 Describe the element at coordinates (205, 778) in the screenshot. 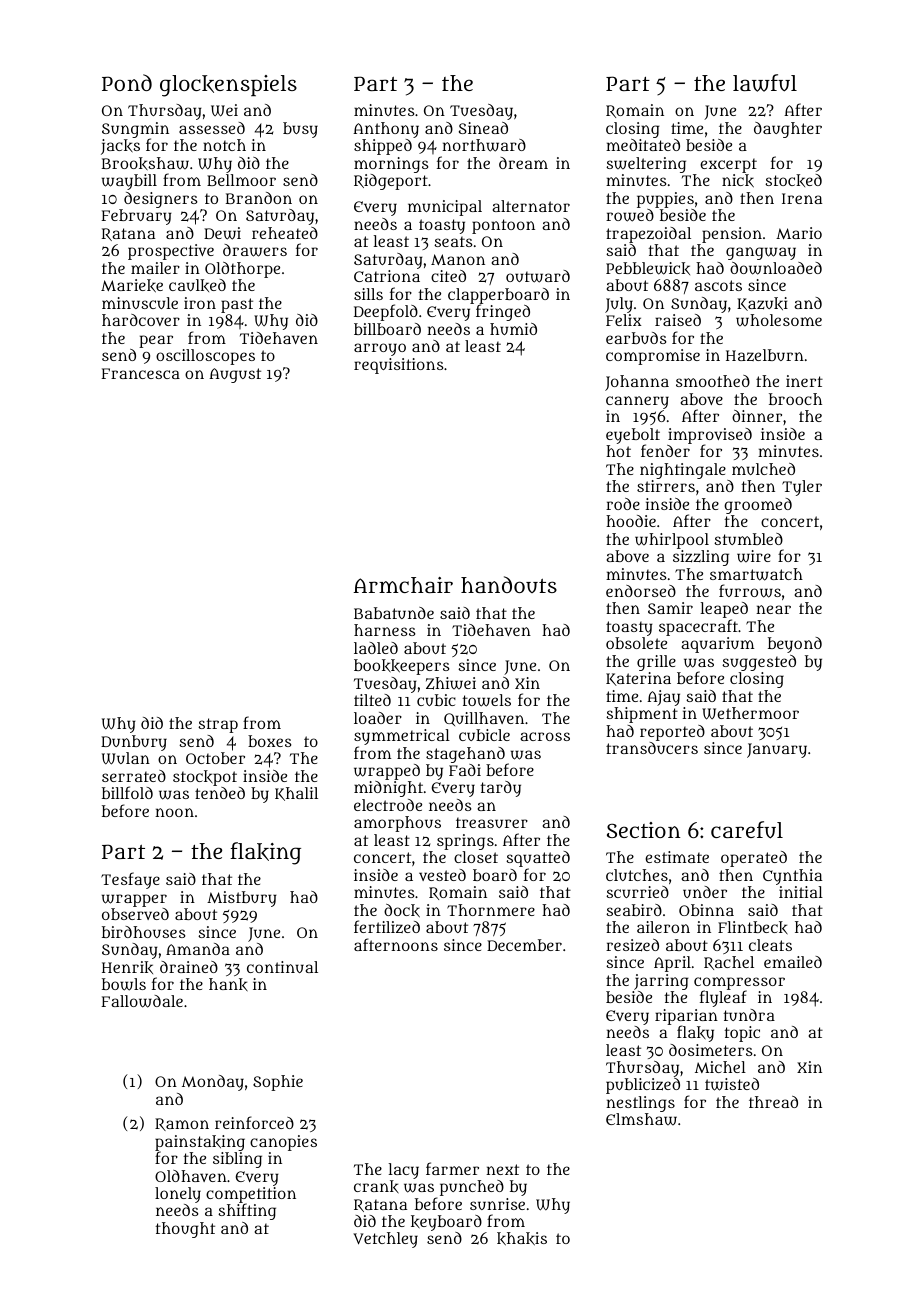

I see `stockpot` at that location.
